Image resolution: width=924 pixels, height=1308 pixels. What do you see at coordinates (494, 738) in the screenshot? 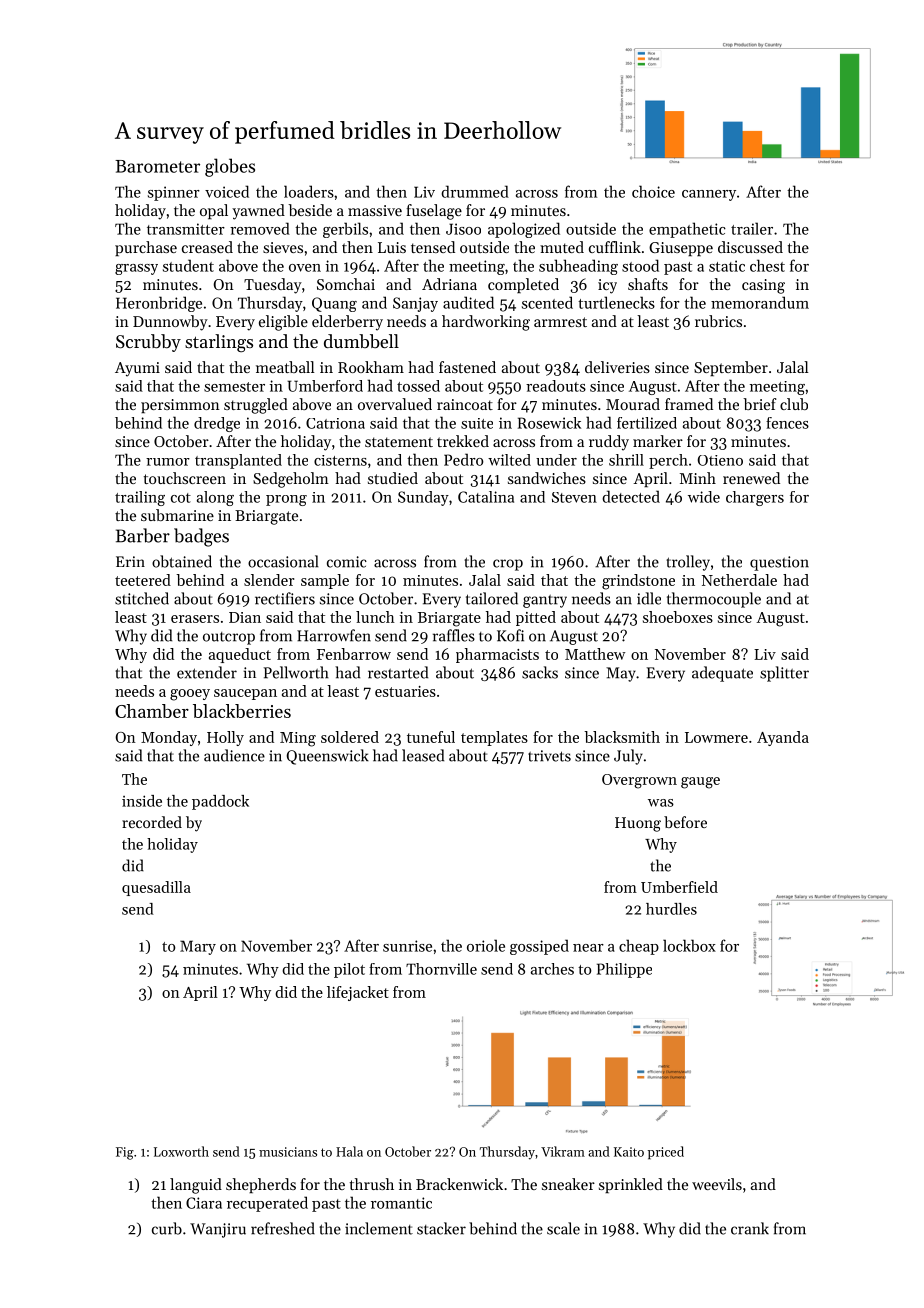
I see `templates` at bounding box center [494, 738].
